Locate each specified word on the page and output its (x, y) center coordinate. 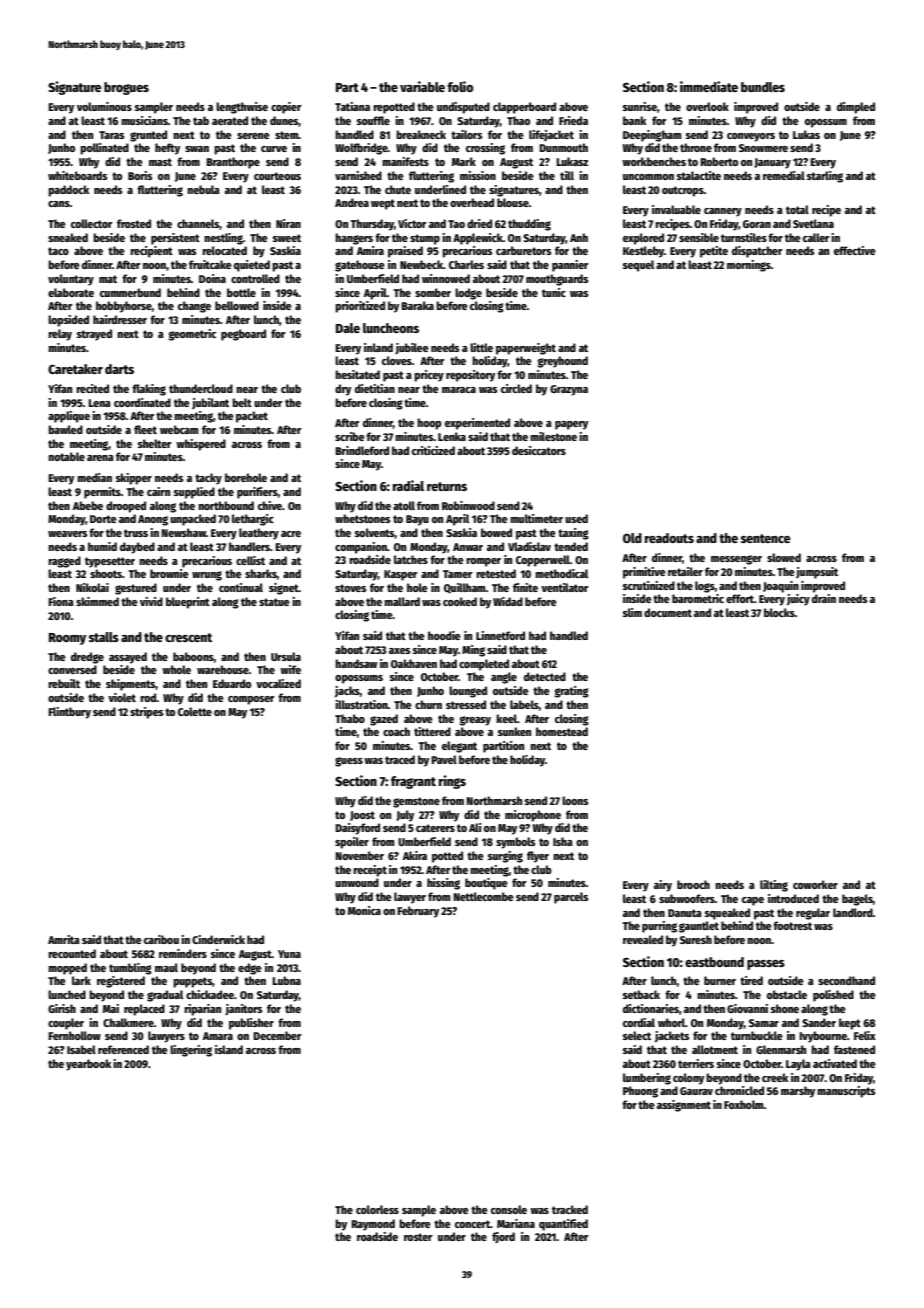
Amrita (64, 939)
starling (825, 177)
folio (460, 86)
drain (824, 598)
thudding (529, 225)
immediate (709, 86)
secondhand (846, 980)
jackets (672, 1037)
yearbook (88, 1065)
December (277, 1035)
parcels (571, 898)
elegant (459, 747)
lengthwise (242, 108)
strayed (94, 335)
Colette (195, 711)
